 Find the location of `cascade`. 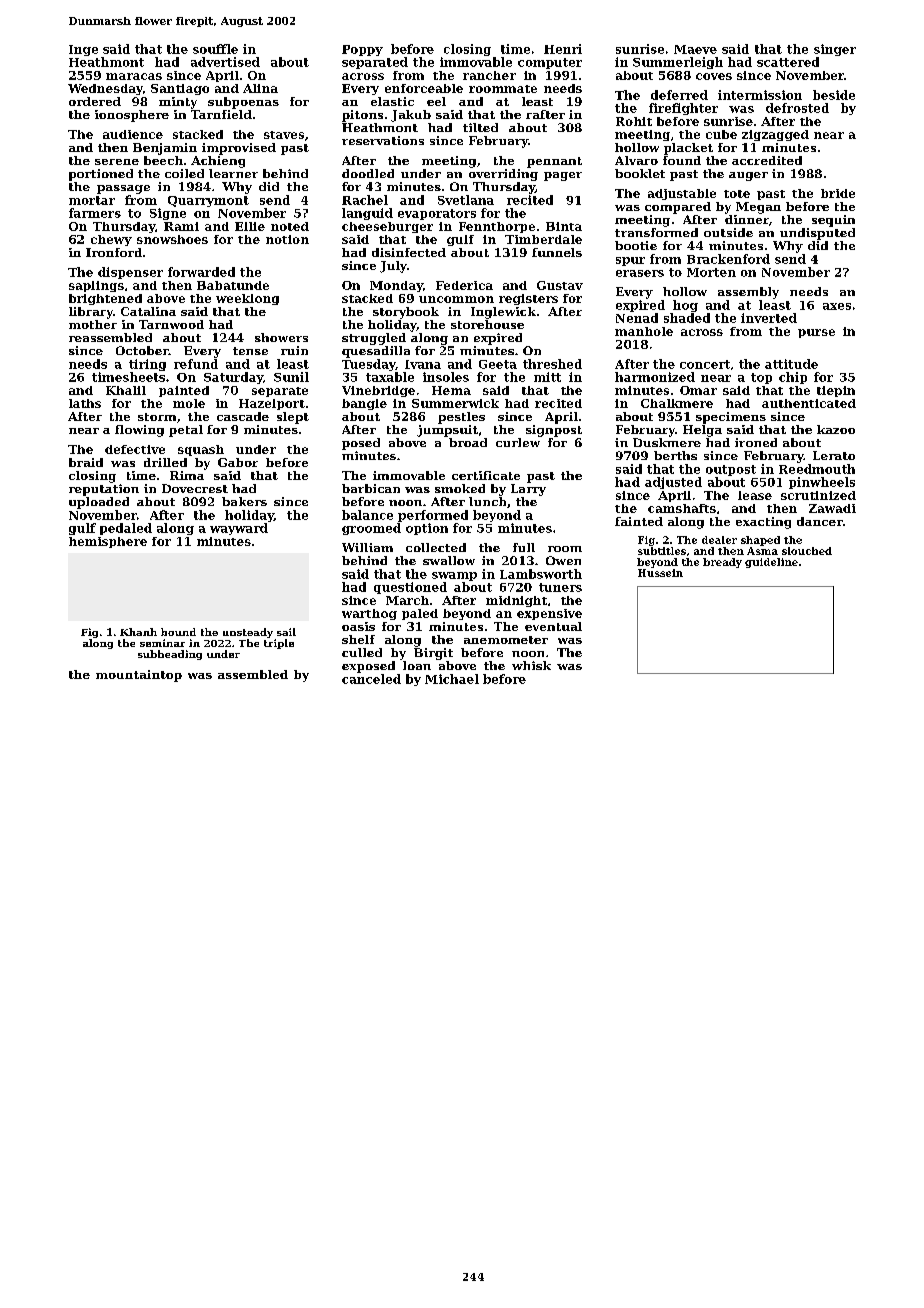

cascade is located at coordinates (243, 416).
